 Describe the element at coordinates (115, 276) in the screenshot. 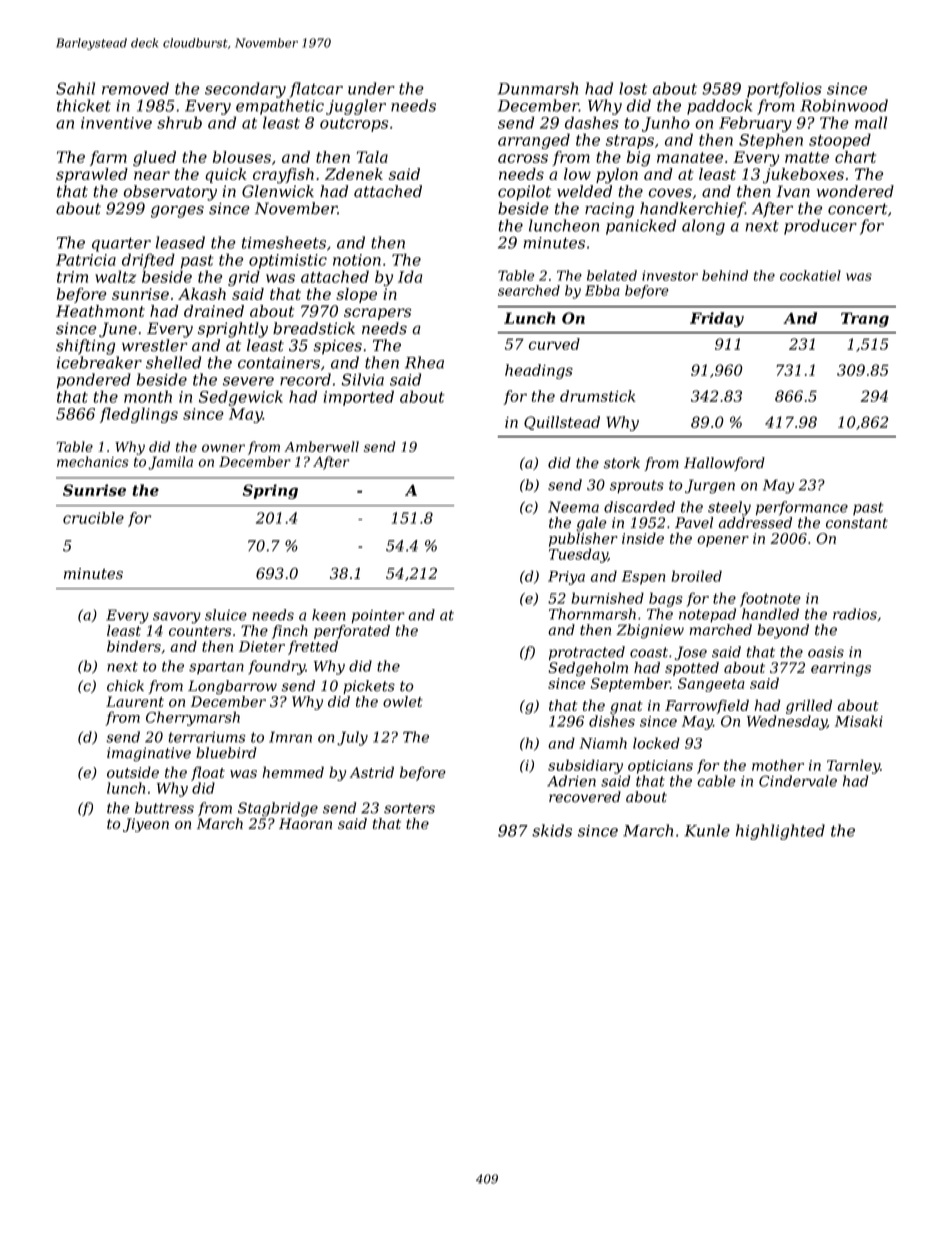

I see `waltz` at that location.
